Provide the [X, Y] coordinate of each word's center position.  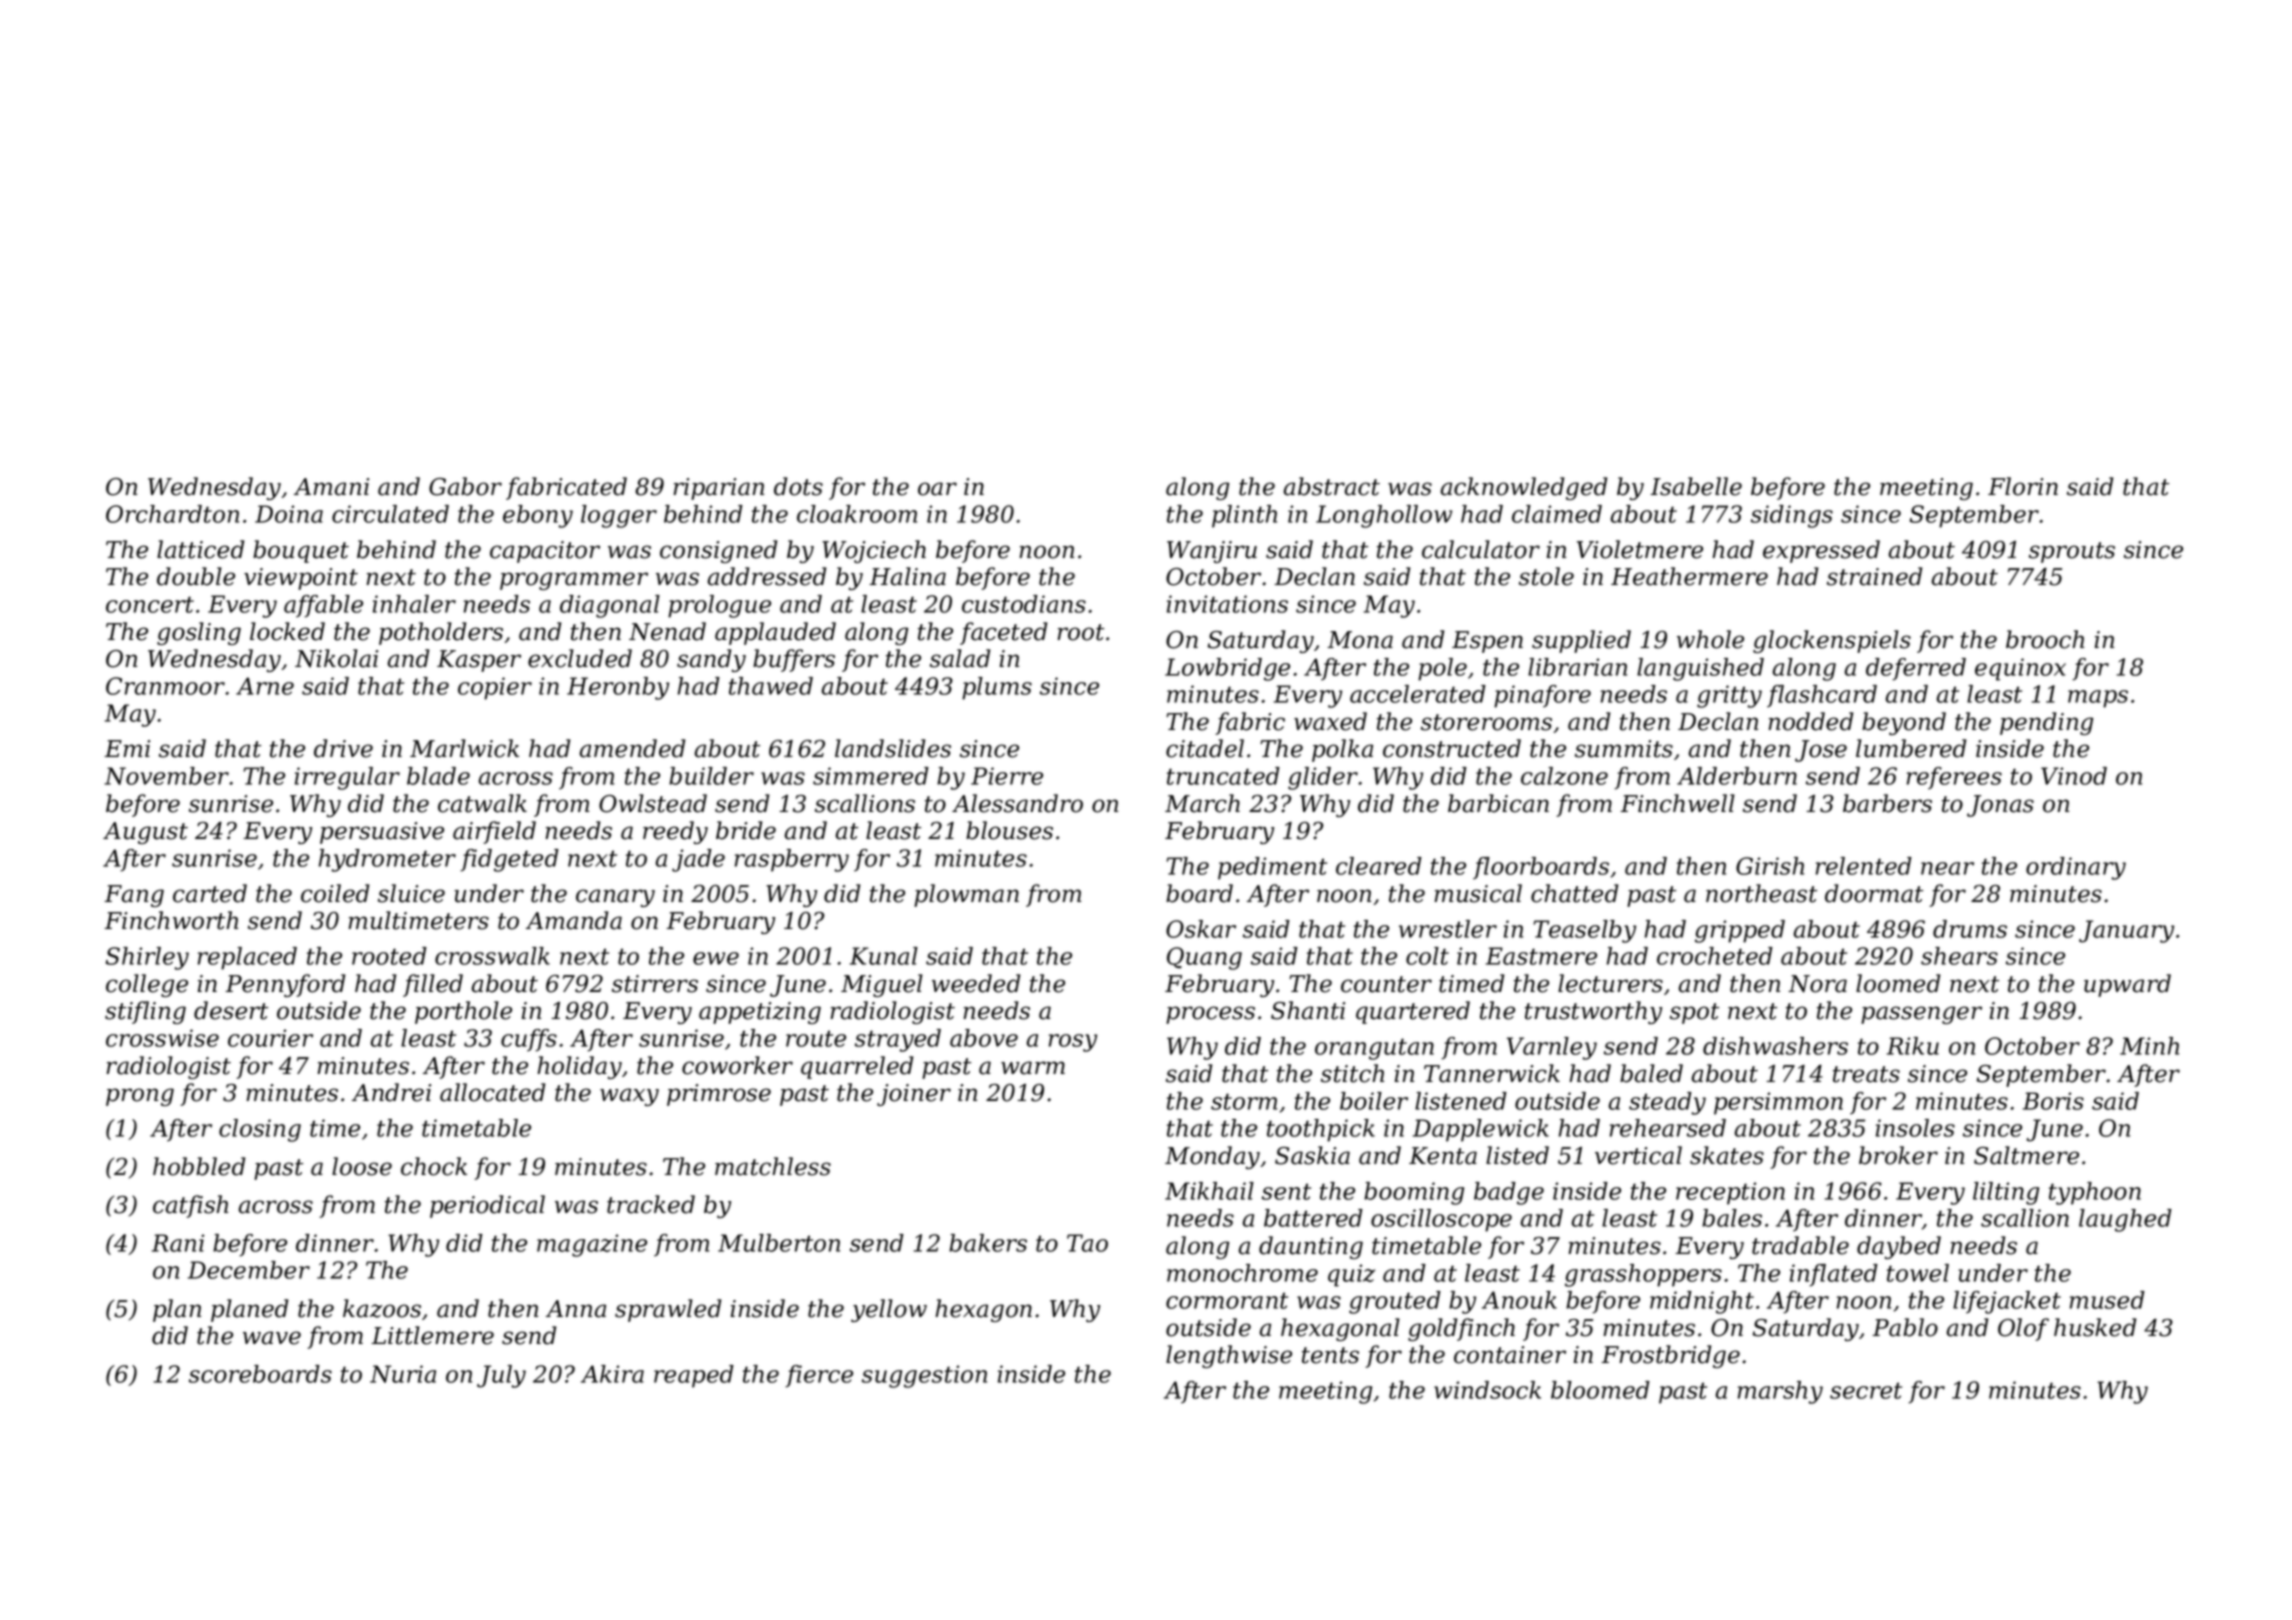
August [145, 833]
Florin [2023, 486]
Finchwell [1677, 803]
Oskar [1201, 929]
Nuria [403, 1374]
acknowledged [1524, 488]
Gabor [465, 486]
